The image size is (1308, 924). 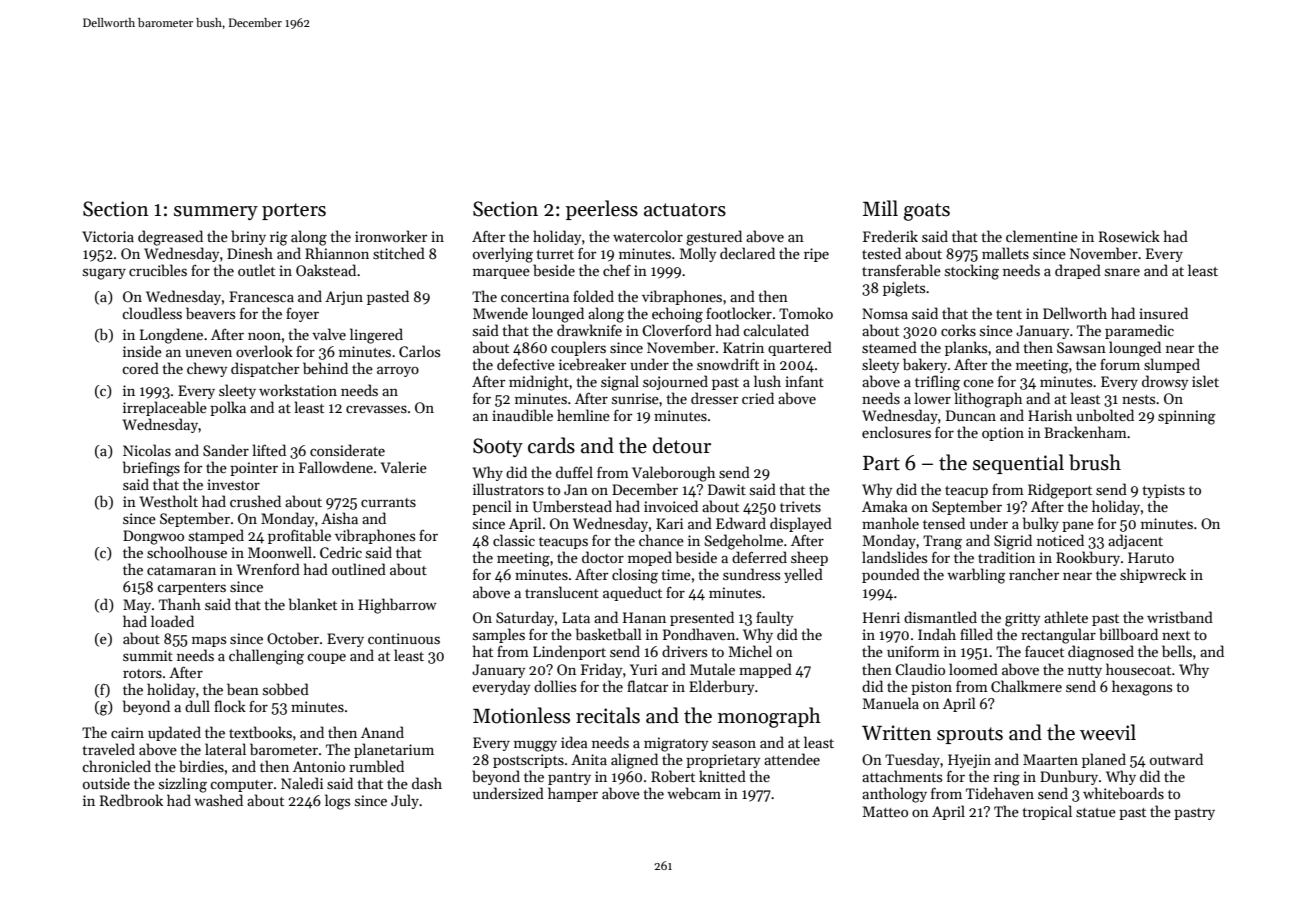 I want to click on rectangular, so click(x=1058, y=636).
